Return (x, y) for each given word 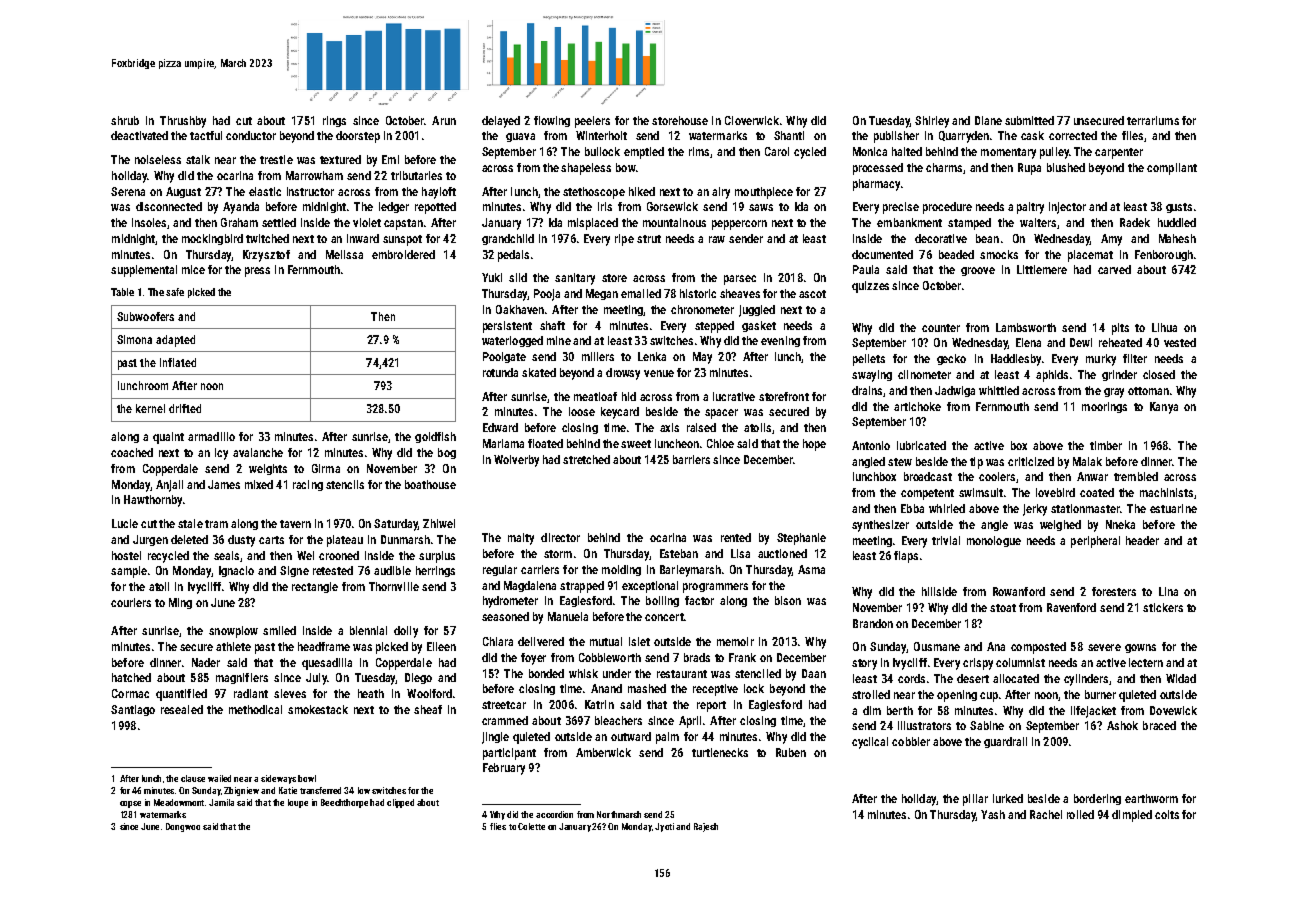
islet (639, 641)
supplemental (144, 271)
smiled (279, 630)
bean (987, 238)
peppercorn (739, 225)
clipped (400, 803)
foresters (1114, 591)
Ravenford (1071, 607)
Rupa (1029, 169)
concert (664, 617)
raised (701, 427)
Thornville (394, 586)
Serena (128, 191)
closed (1159, 374)
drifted (185, 408)
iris (605, 206)
